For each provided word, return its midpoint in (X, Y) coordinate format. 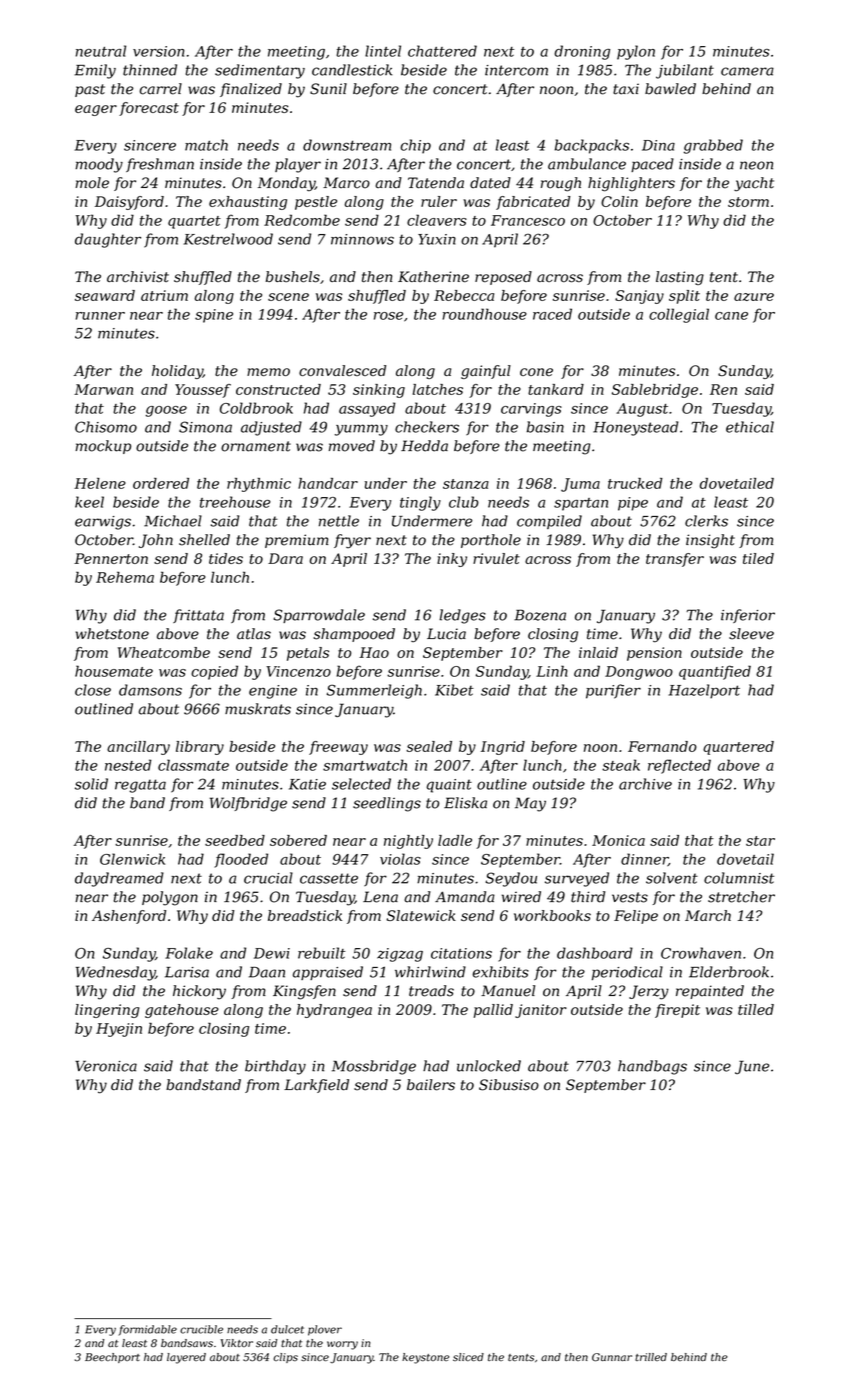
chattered (442, 51)
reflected (679, 766)
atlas (254, 634)
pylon (636, 52)
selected (361, 784)
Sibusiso (509, 1085)
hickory (199, 992)
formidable (148, 1330)
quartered (738, 748)
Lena (380, 897)
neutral (101, 51)
